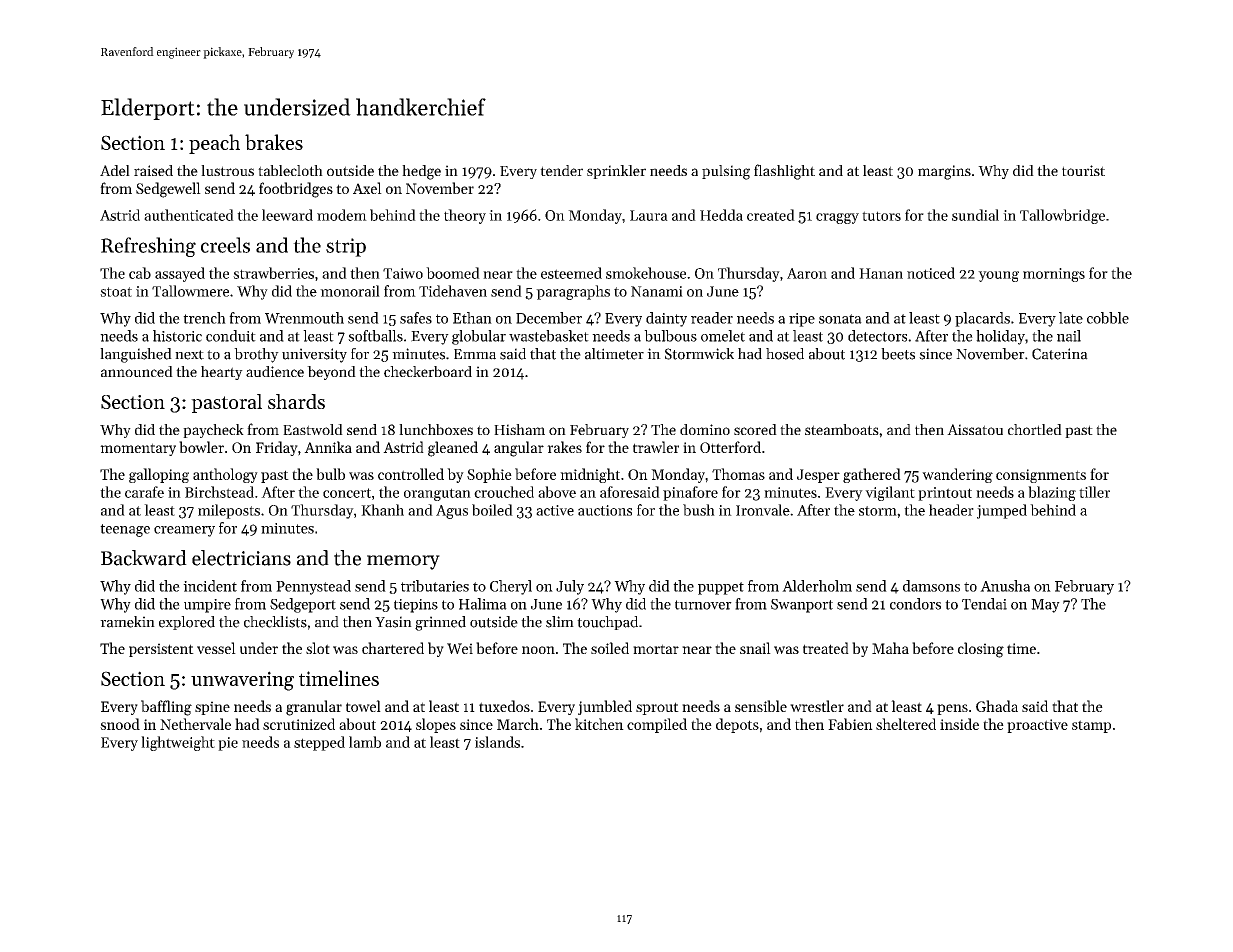 The image size is (1233, 952). What do you see at coordinates (1060, 354) in the screenshot?
I see `Caterina` at bounding box center [1060, 354].
